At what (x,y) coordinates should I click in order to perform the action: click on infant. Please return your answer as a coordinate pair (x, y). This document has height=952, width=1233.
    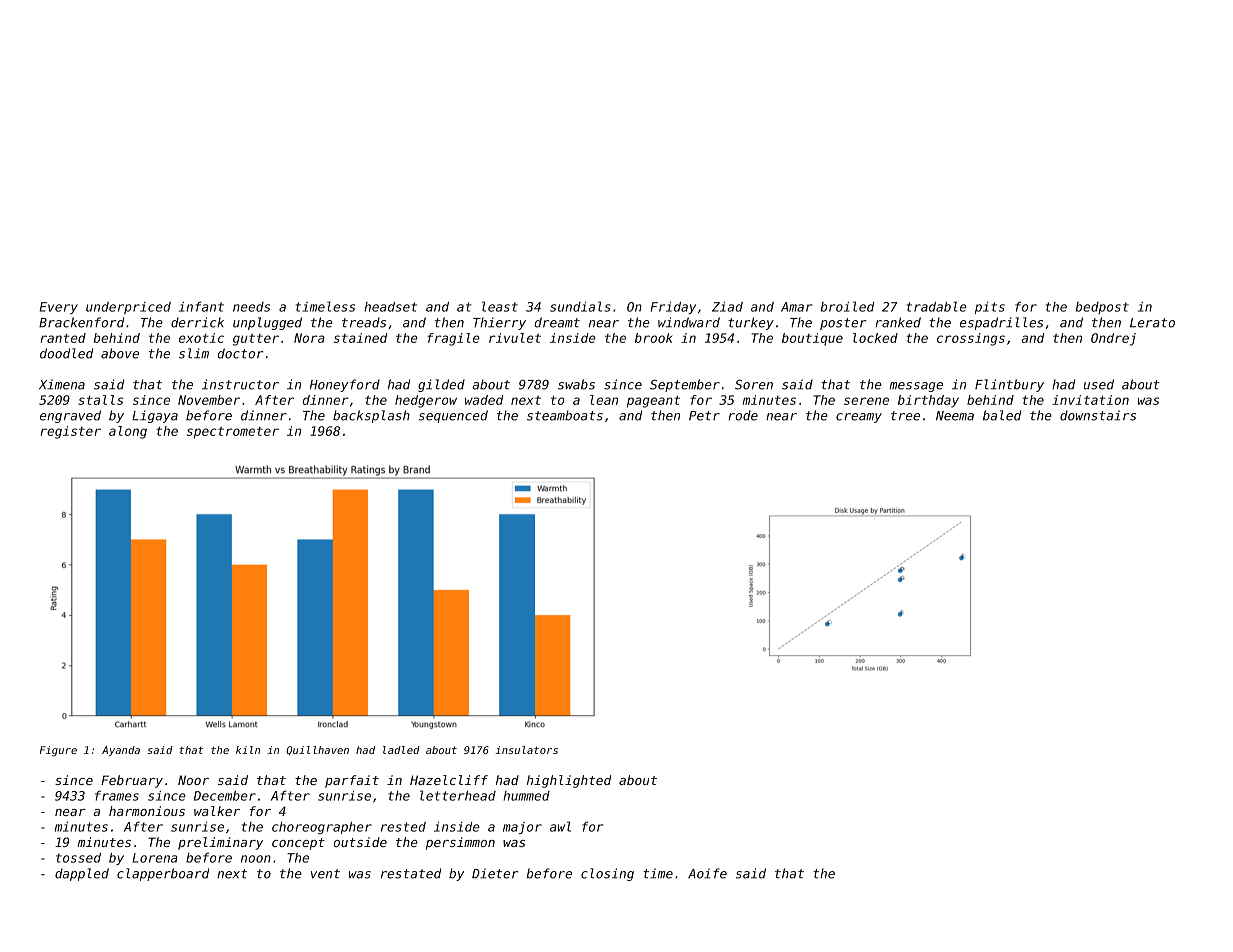
    Looking at the image, I should click on (201, 306).
